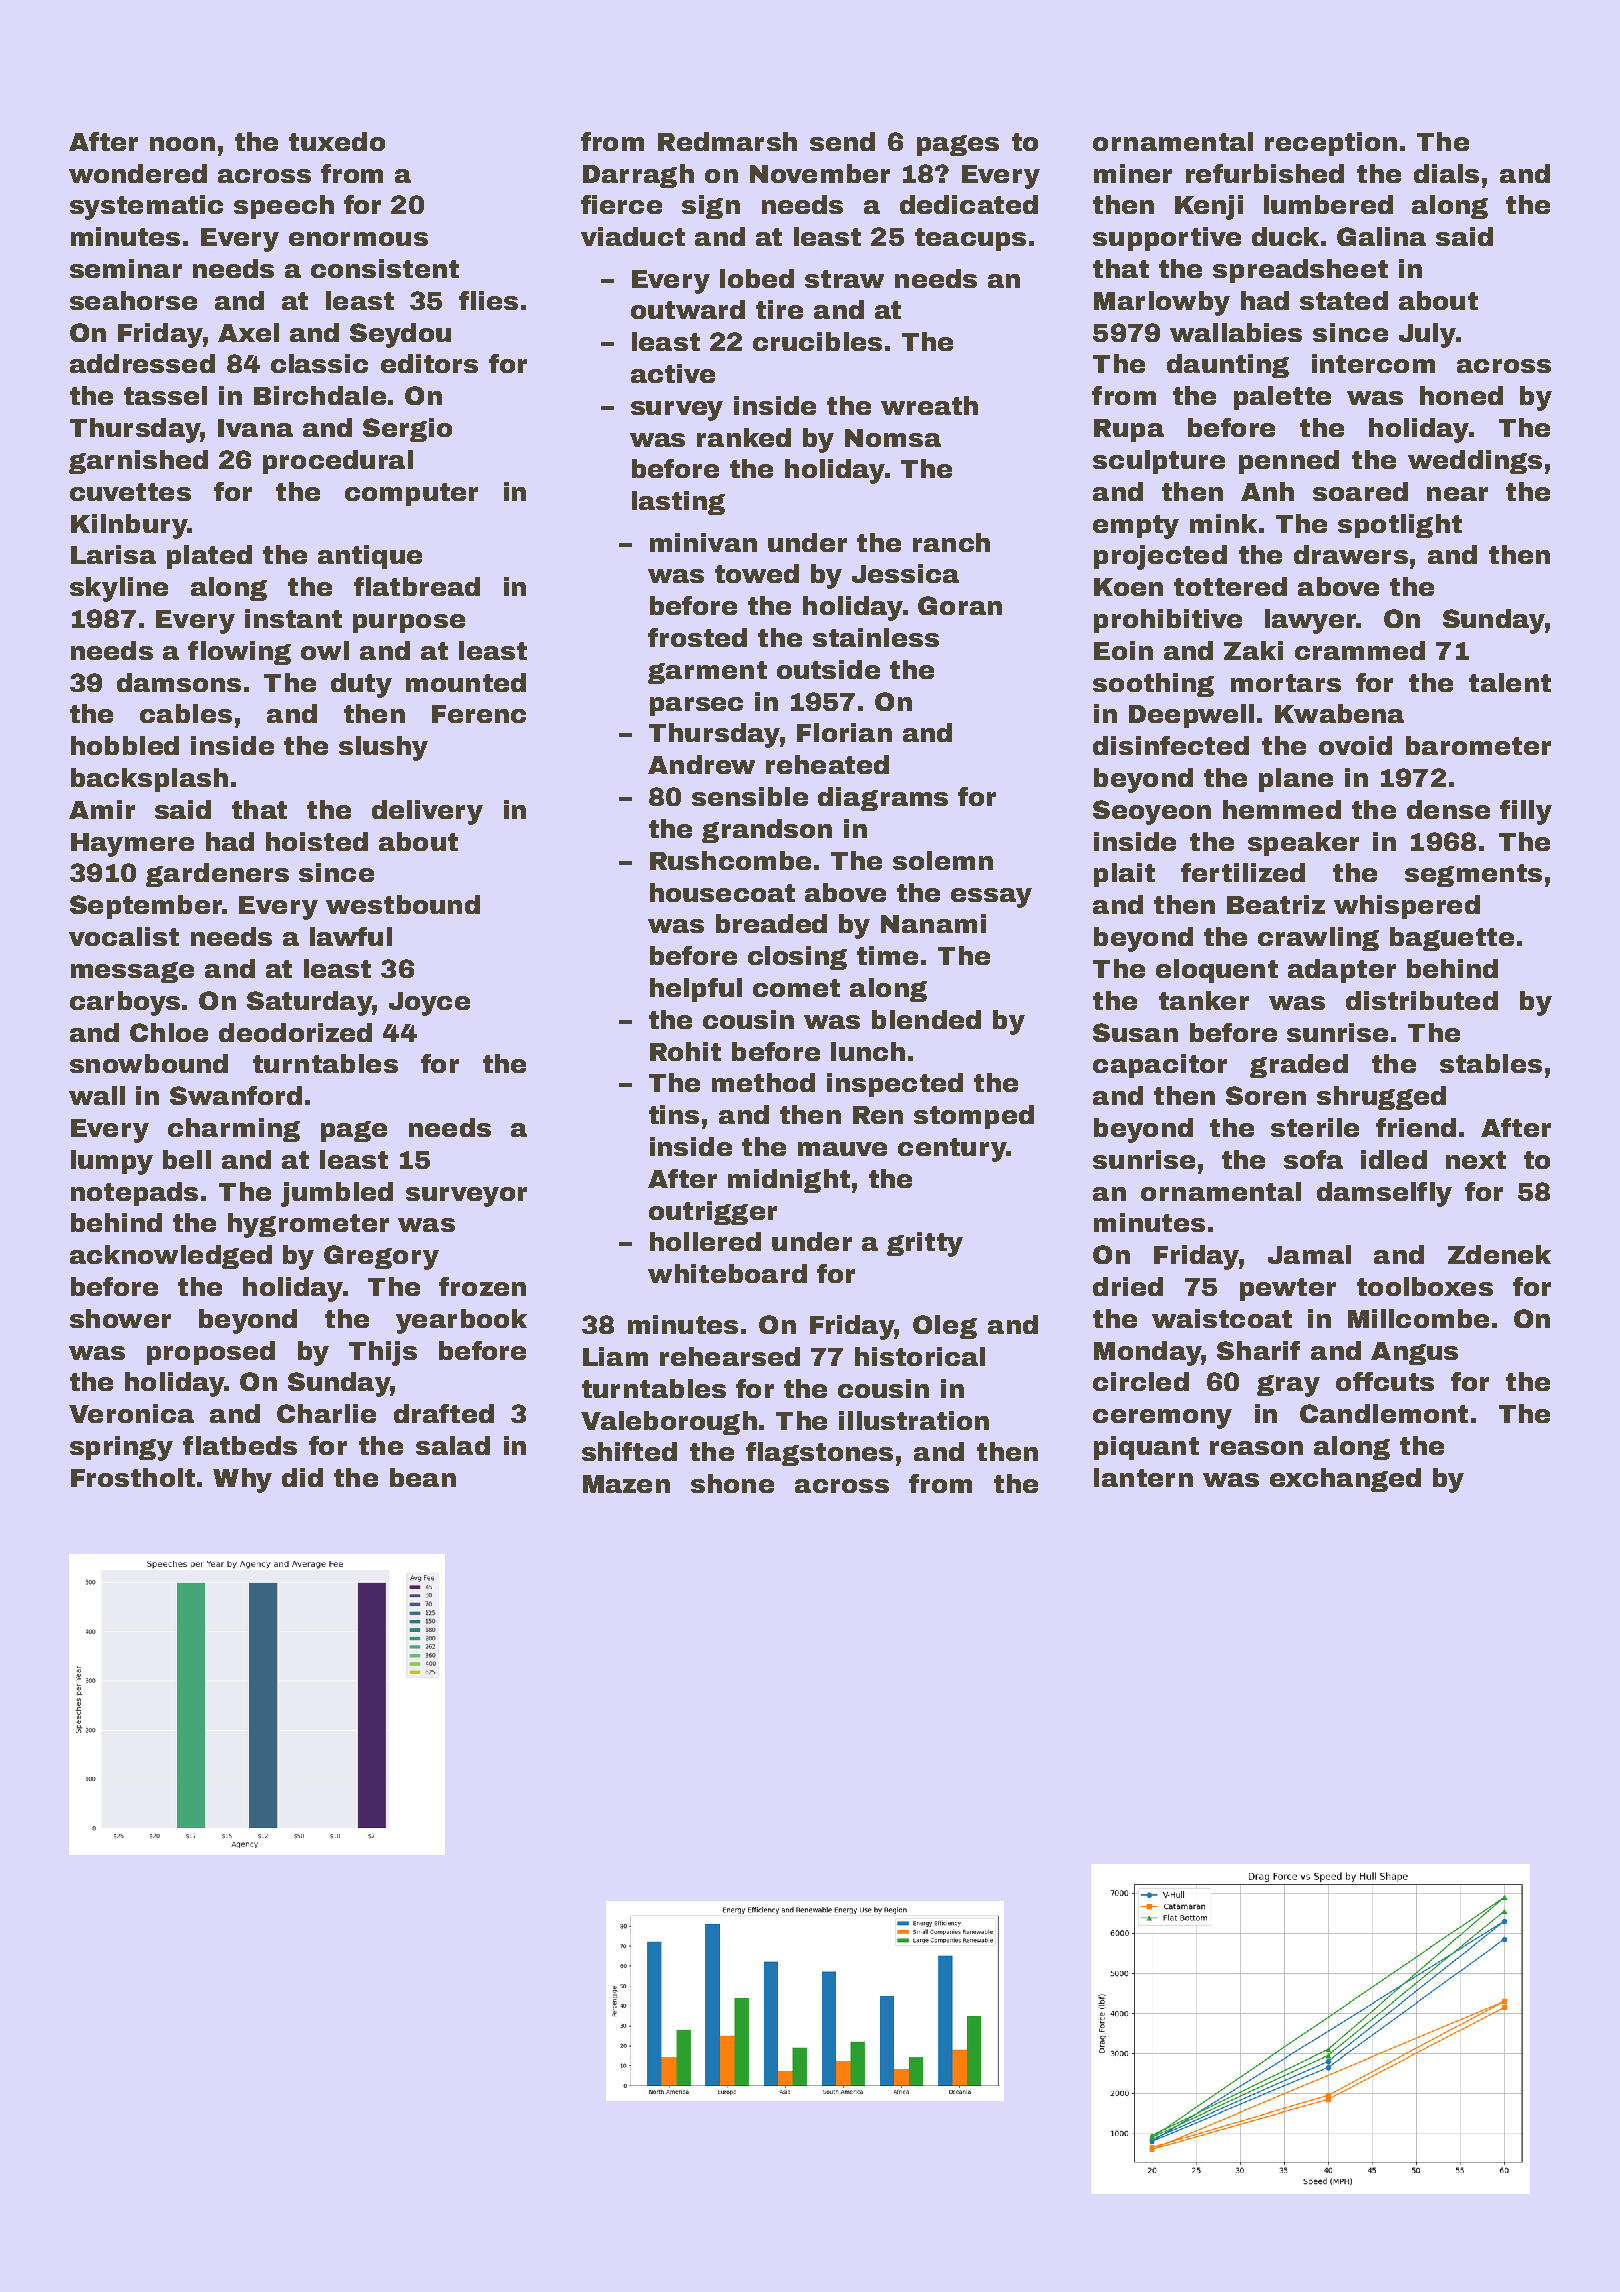  Describe the element at coordinates (124, 936) in the screenshot. I see `vocalist` at that location.
